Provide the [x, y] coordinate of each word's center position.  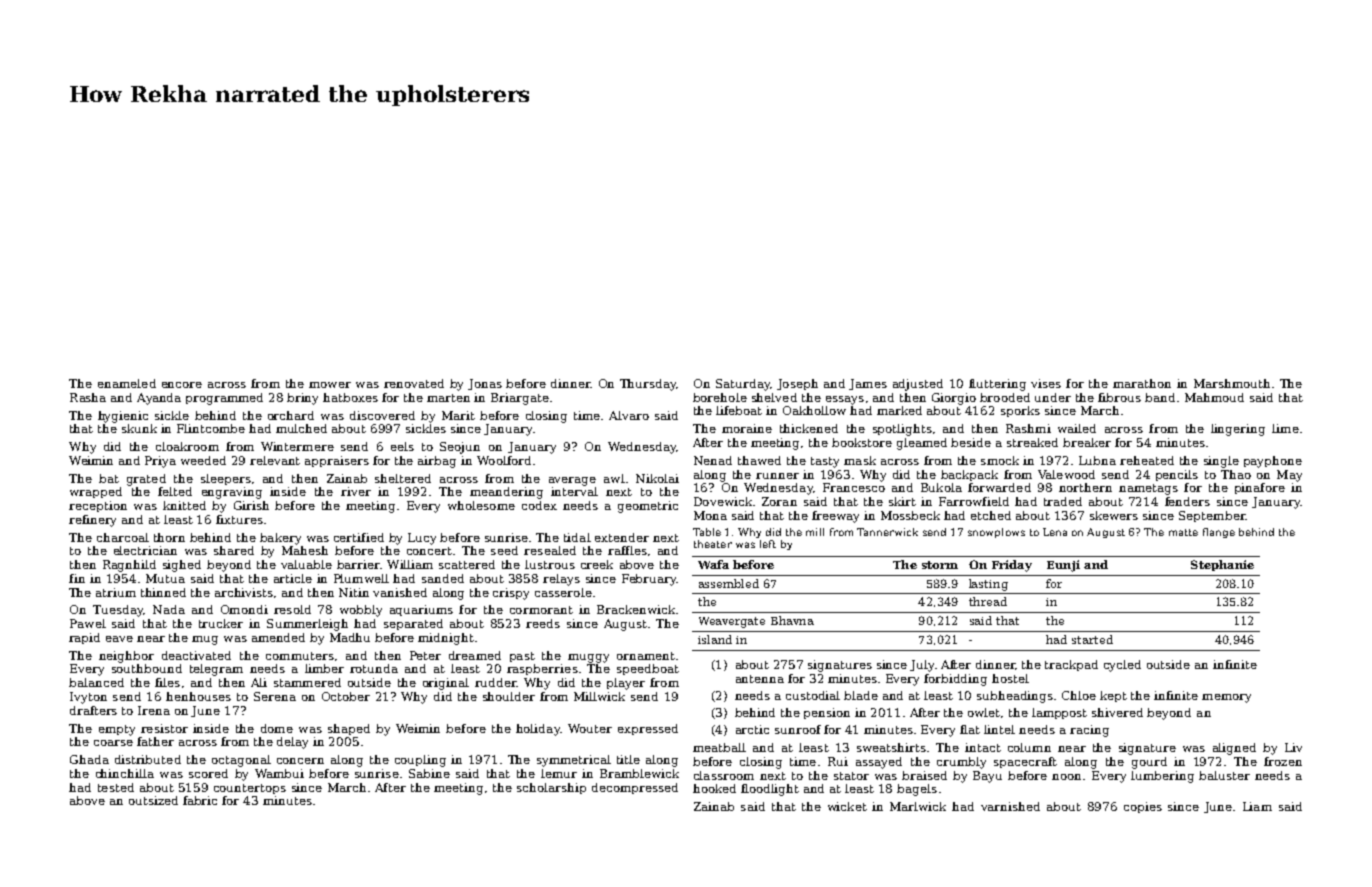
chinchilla [125, 773]
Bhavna [792, 620]
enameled [127, 383]
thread [988, 601]
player [626, 684]
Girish [251, 505]
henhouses [198, 696]
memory [1226, 698]
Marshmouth [1232, 383]
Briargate [520, 399]
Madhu [350, 637]
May [1289, 476]
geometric [648, 507]
